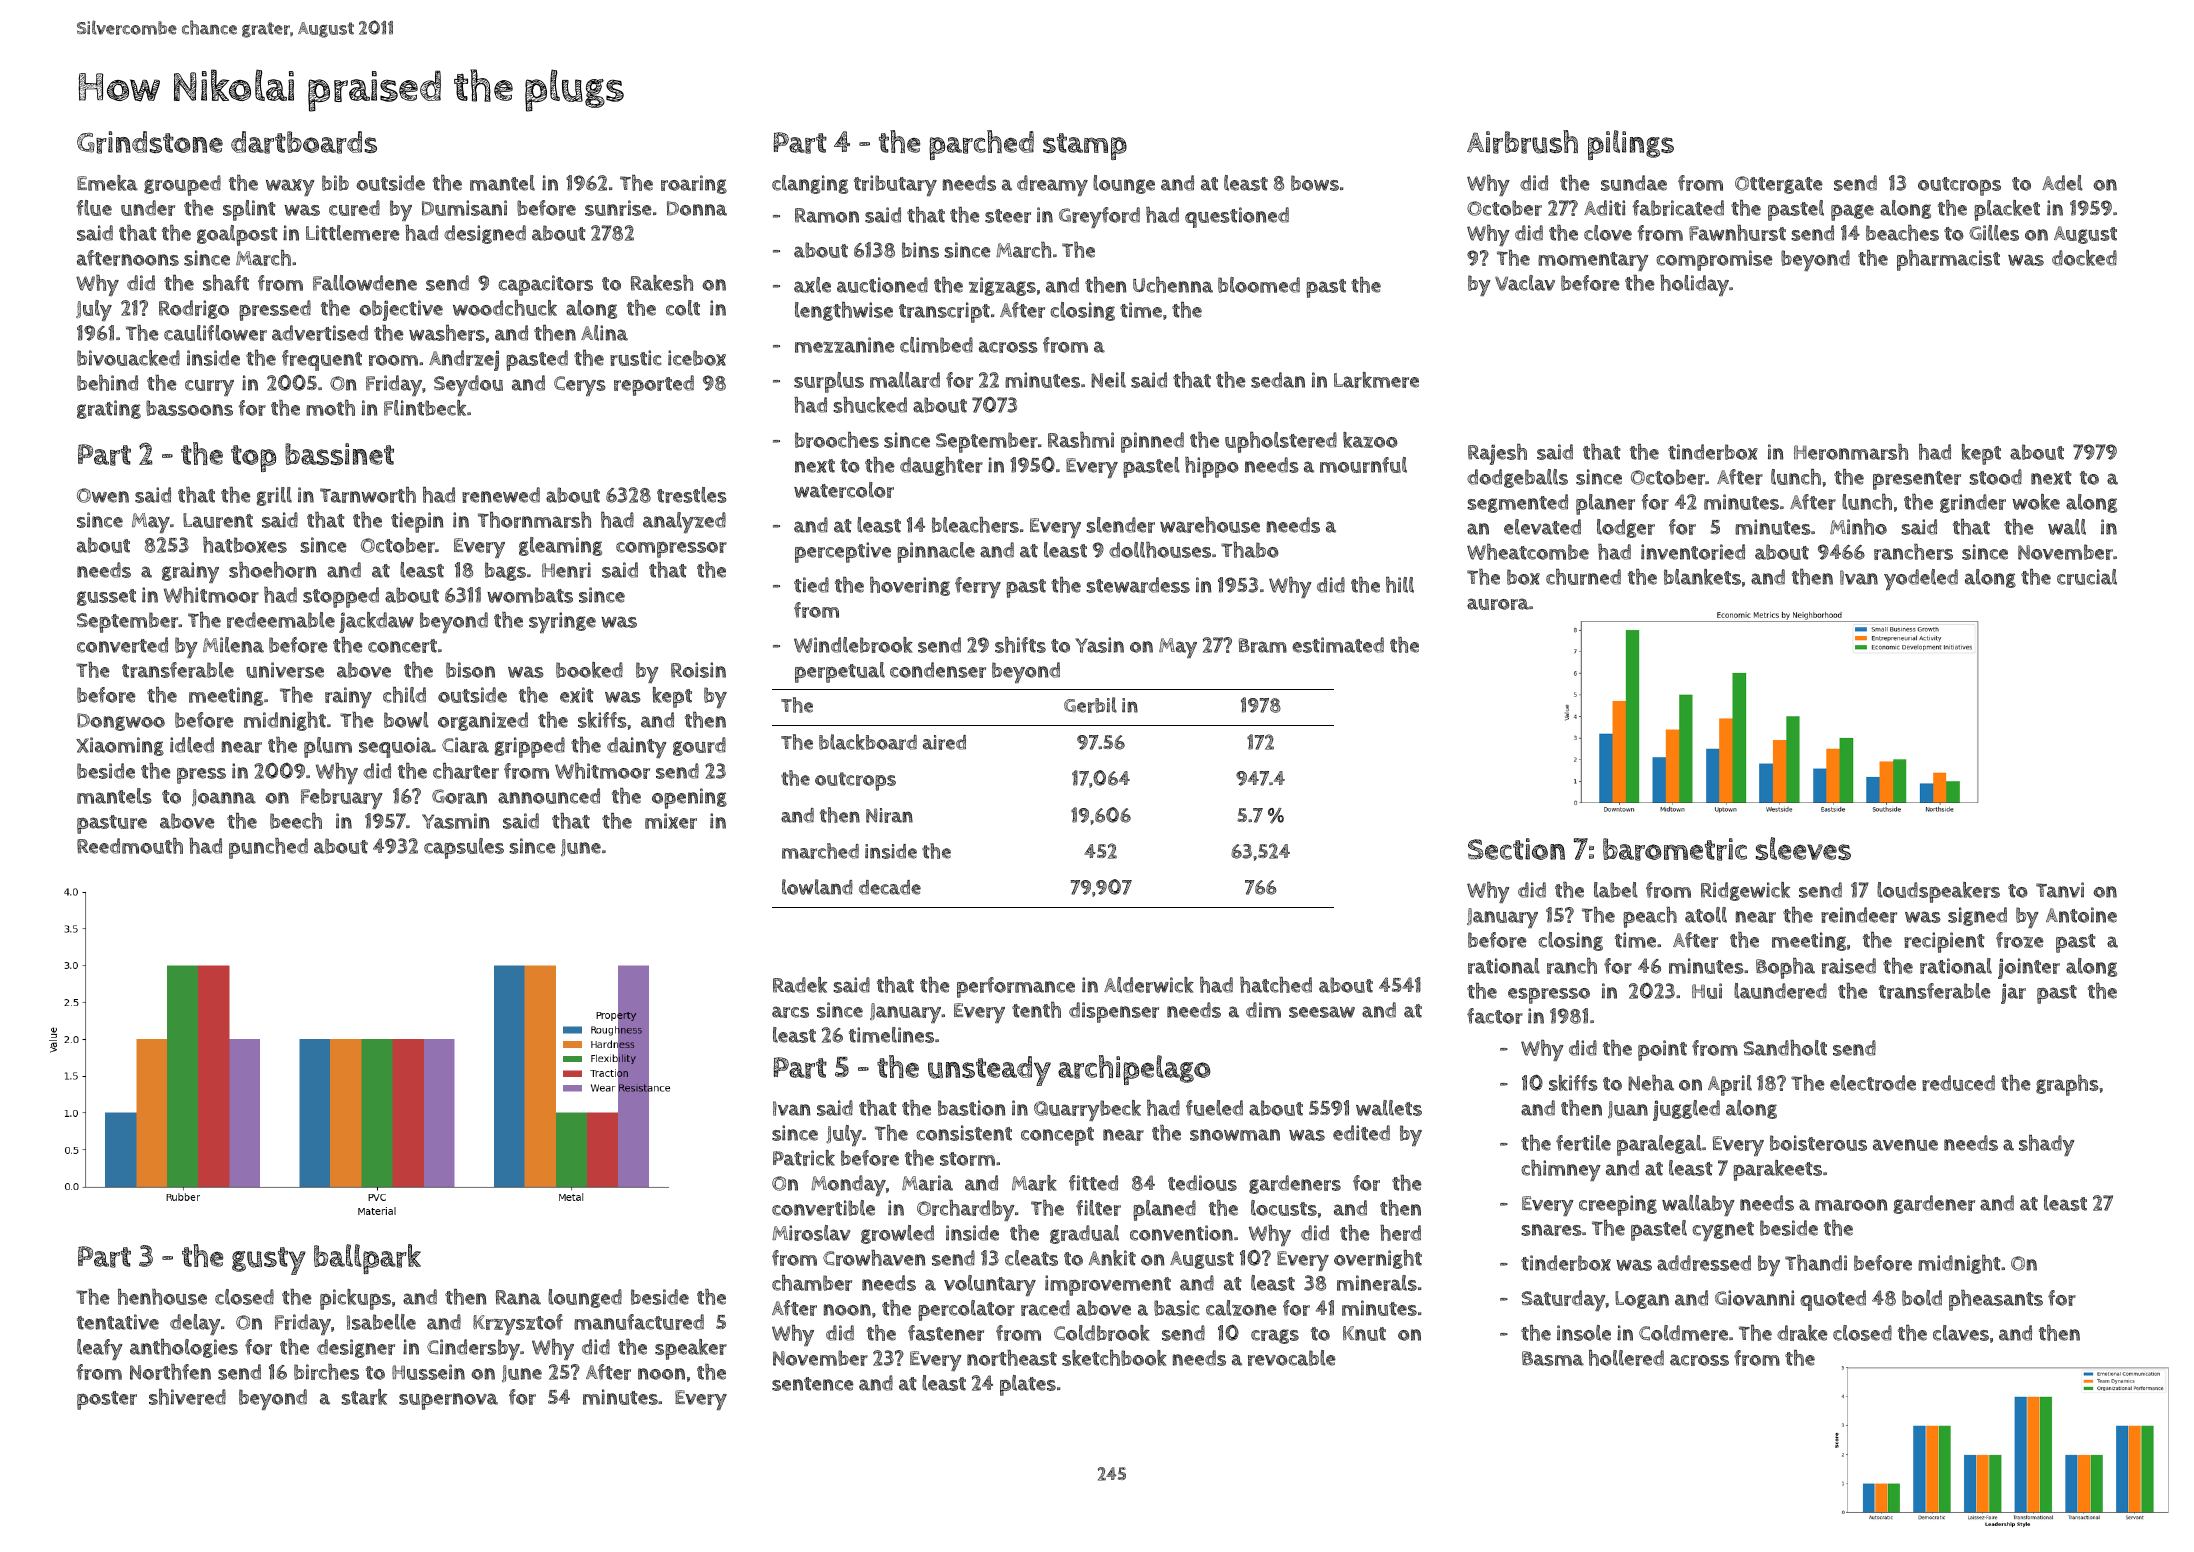 The image size is (2194, 1552). I want to click on Minho, so click(1858, 527).
